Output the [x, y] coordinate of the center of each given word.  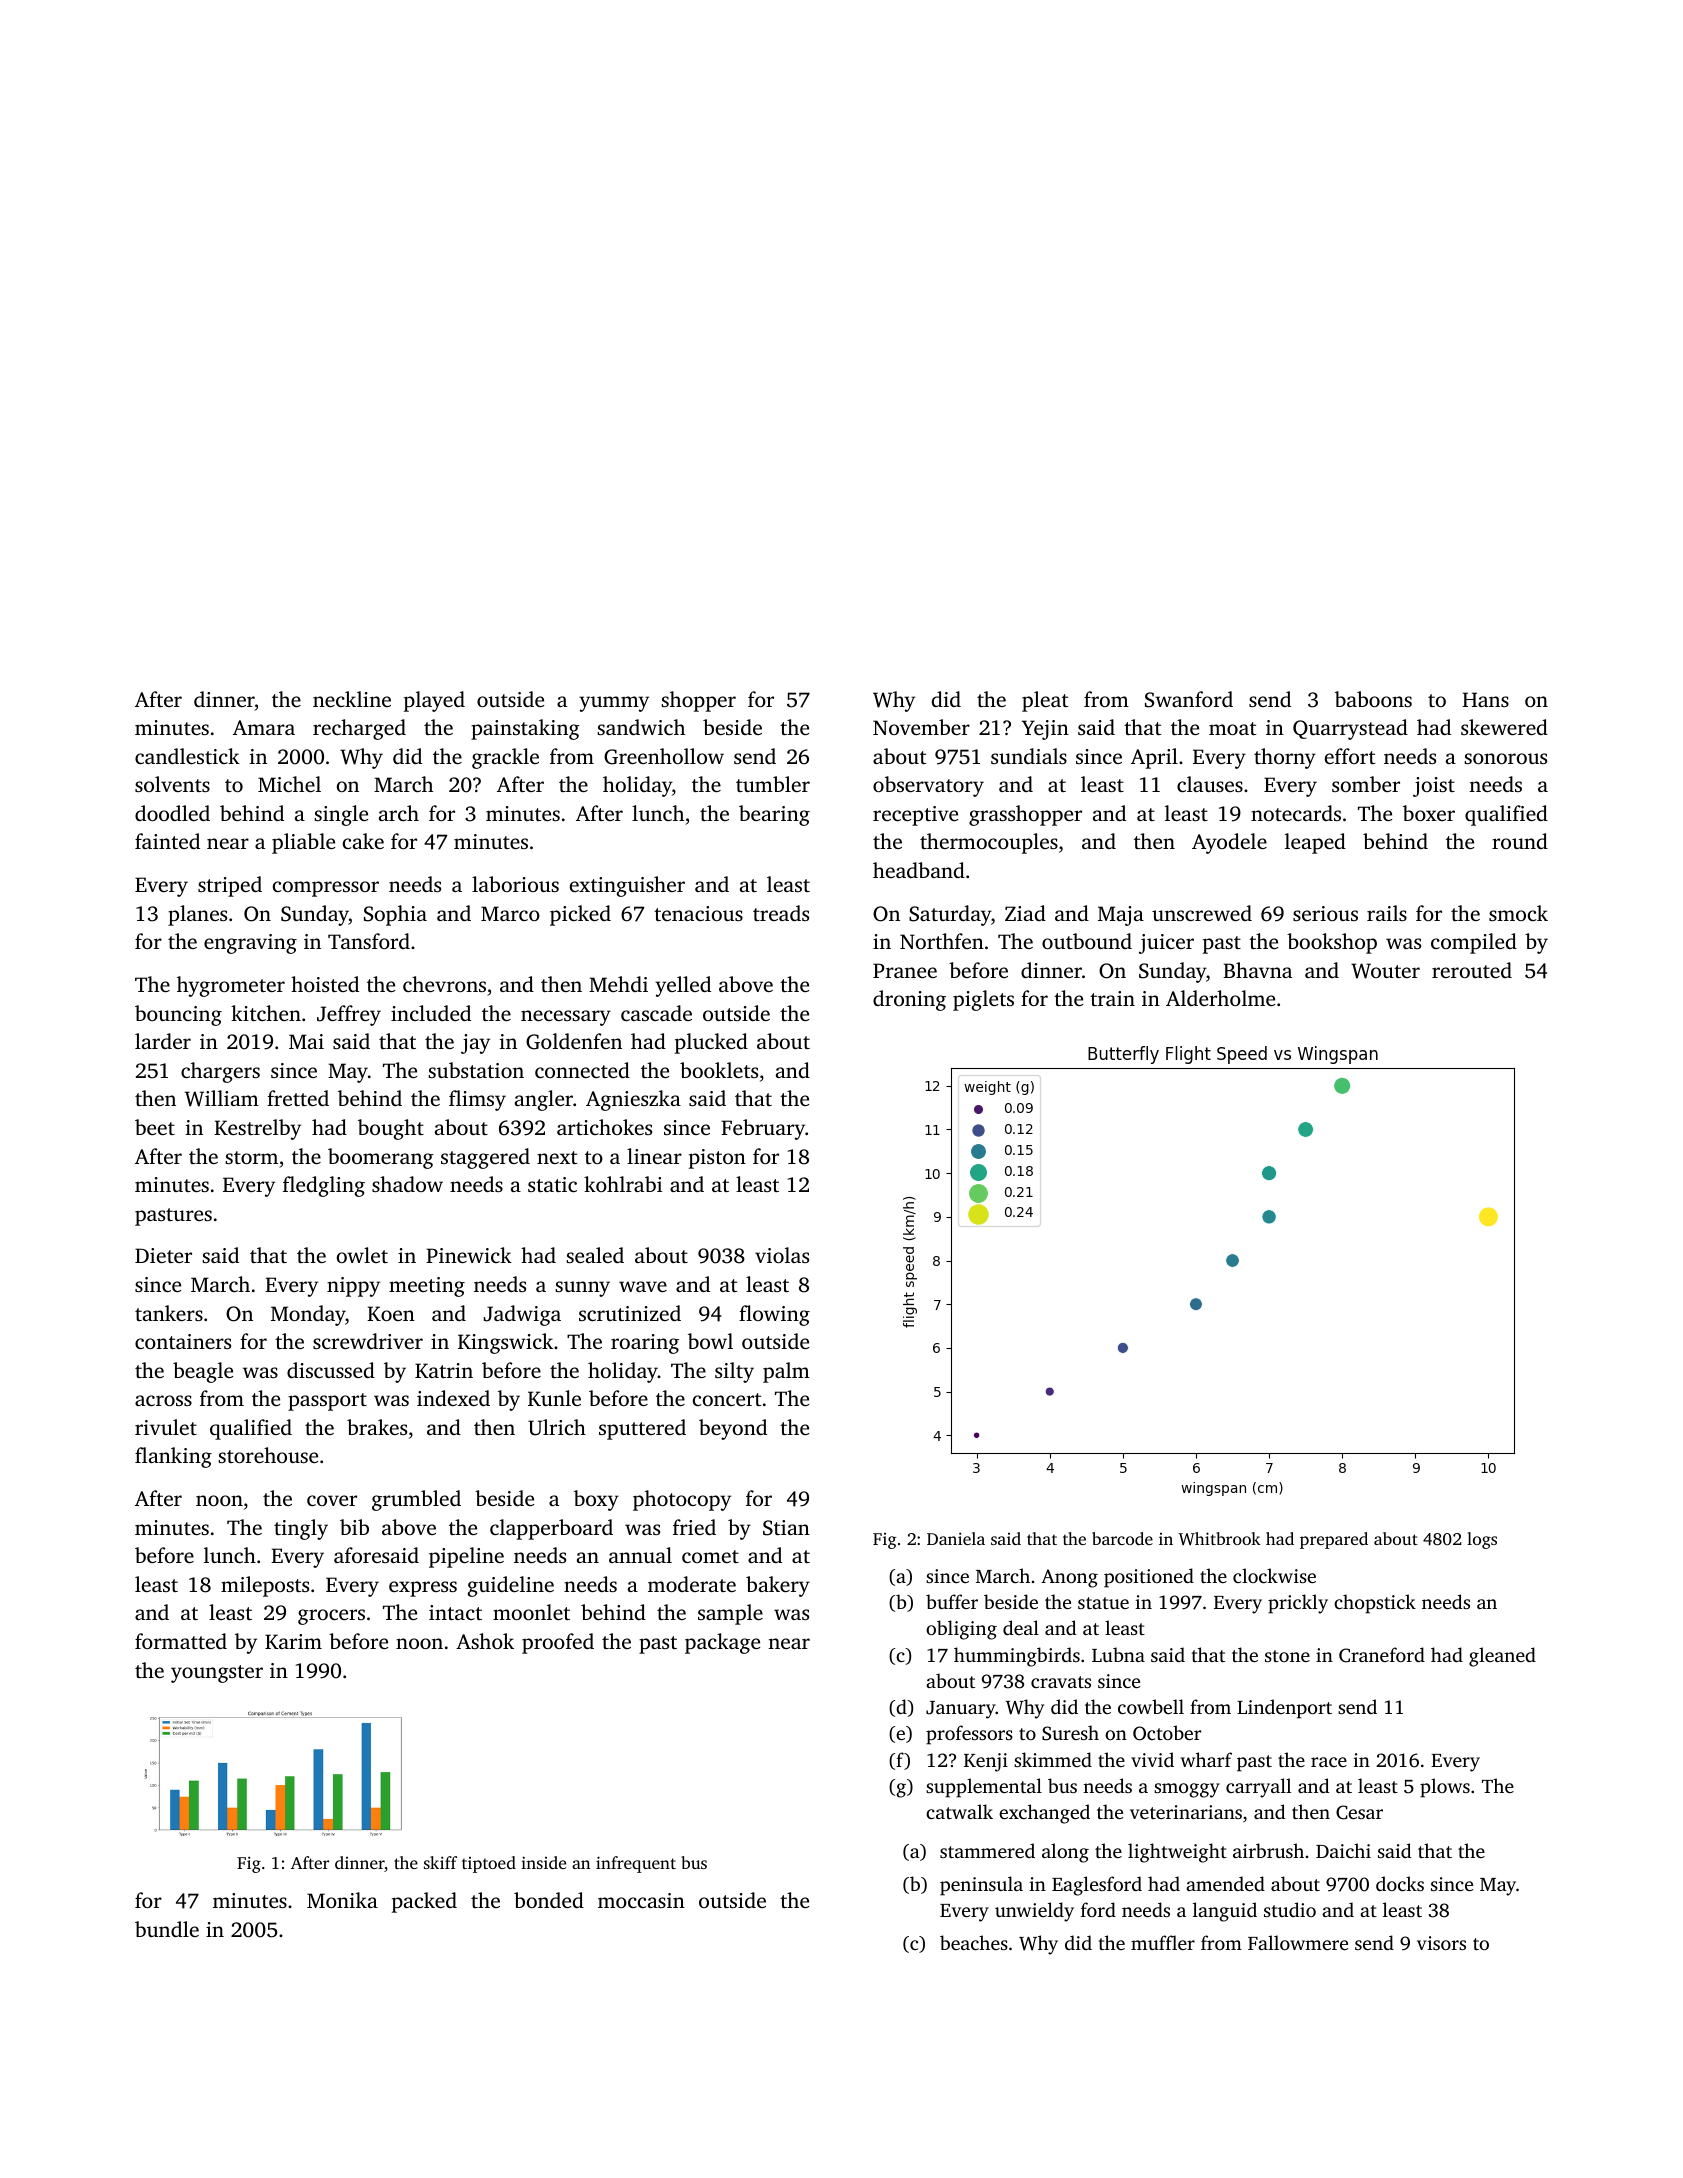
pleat [1045, 701]
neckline [352, 699]
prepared [1334, 1540]
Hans [1485, 699]
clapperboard [551, 1529]
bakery [778, 1586]
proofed [558, 1643]
